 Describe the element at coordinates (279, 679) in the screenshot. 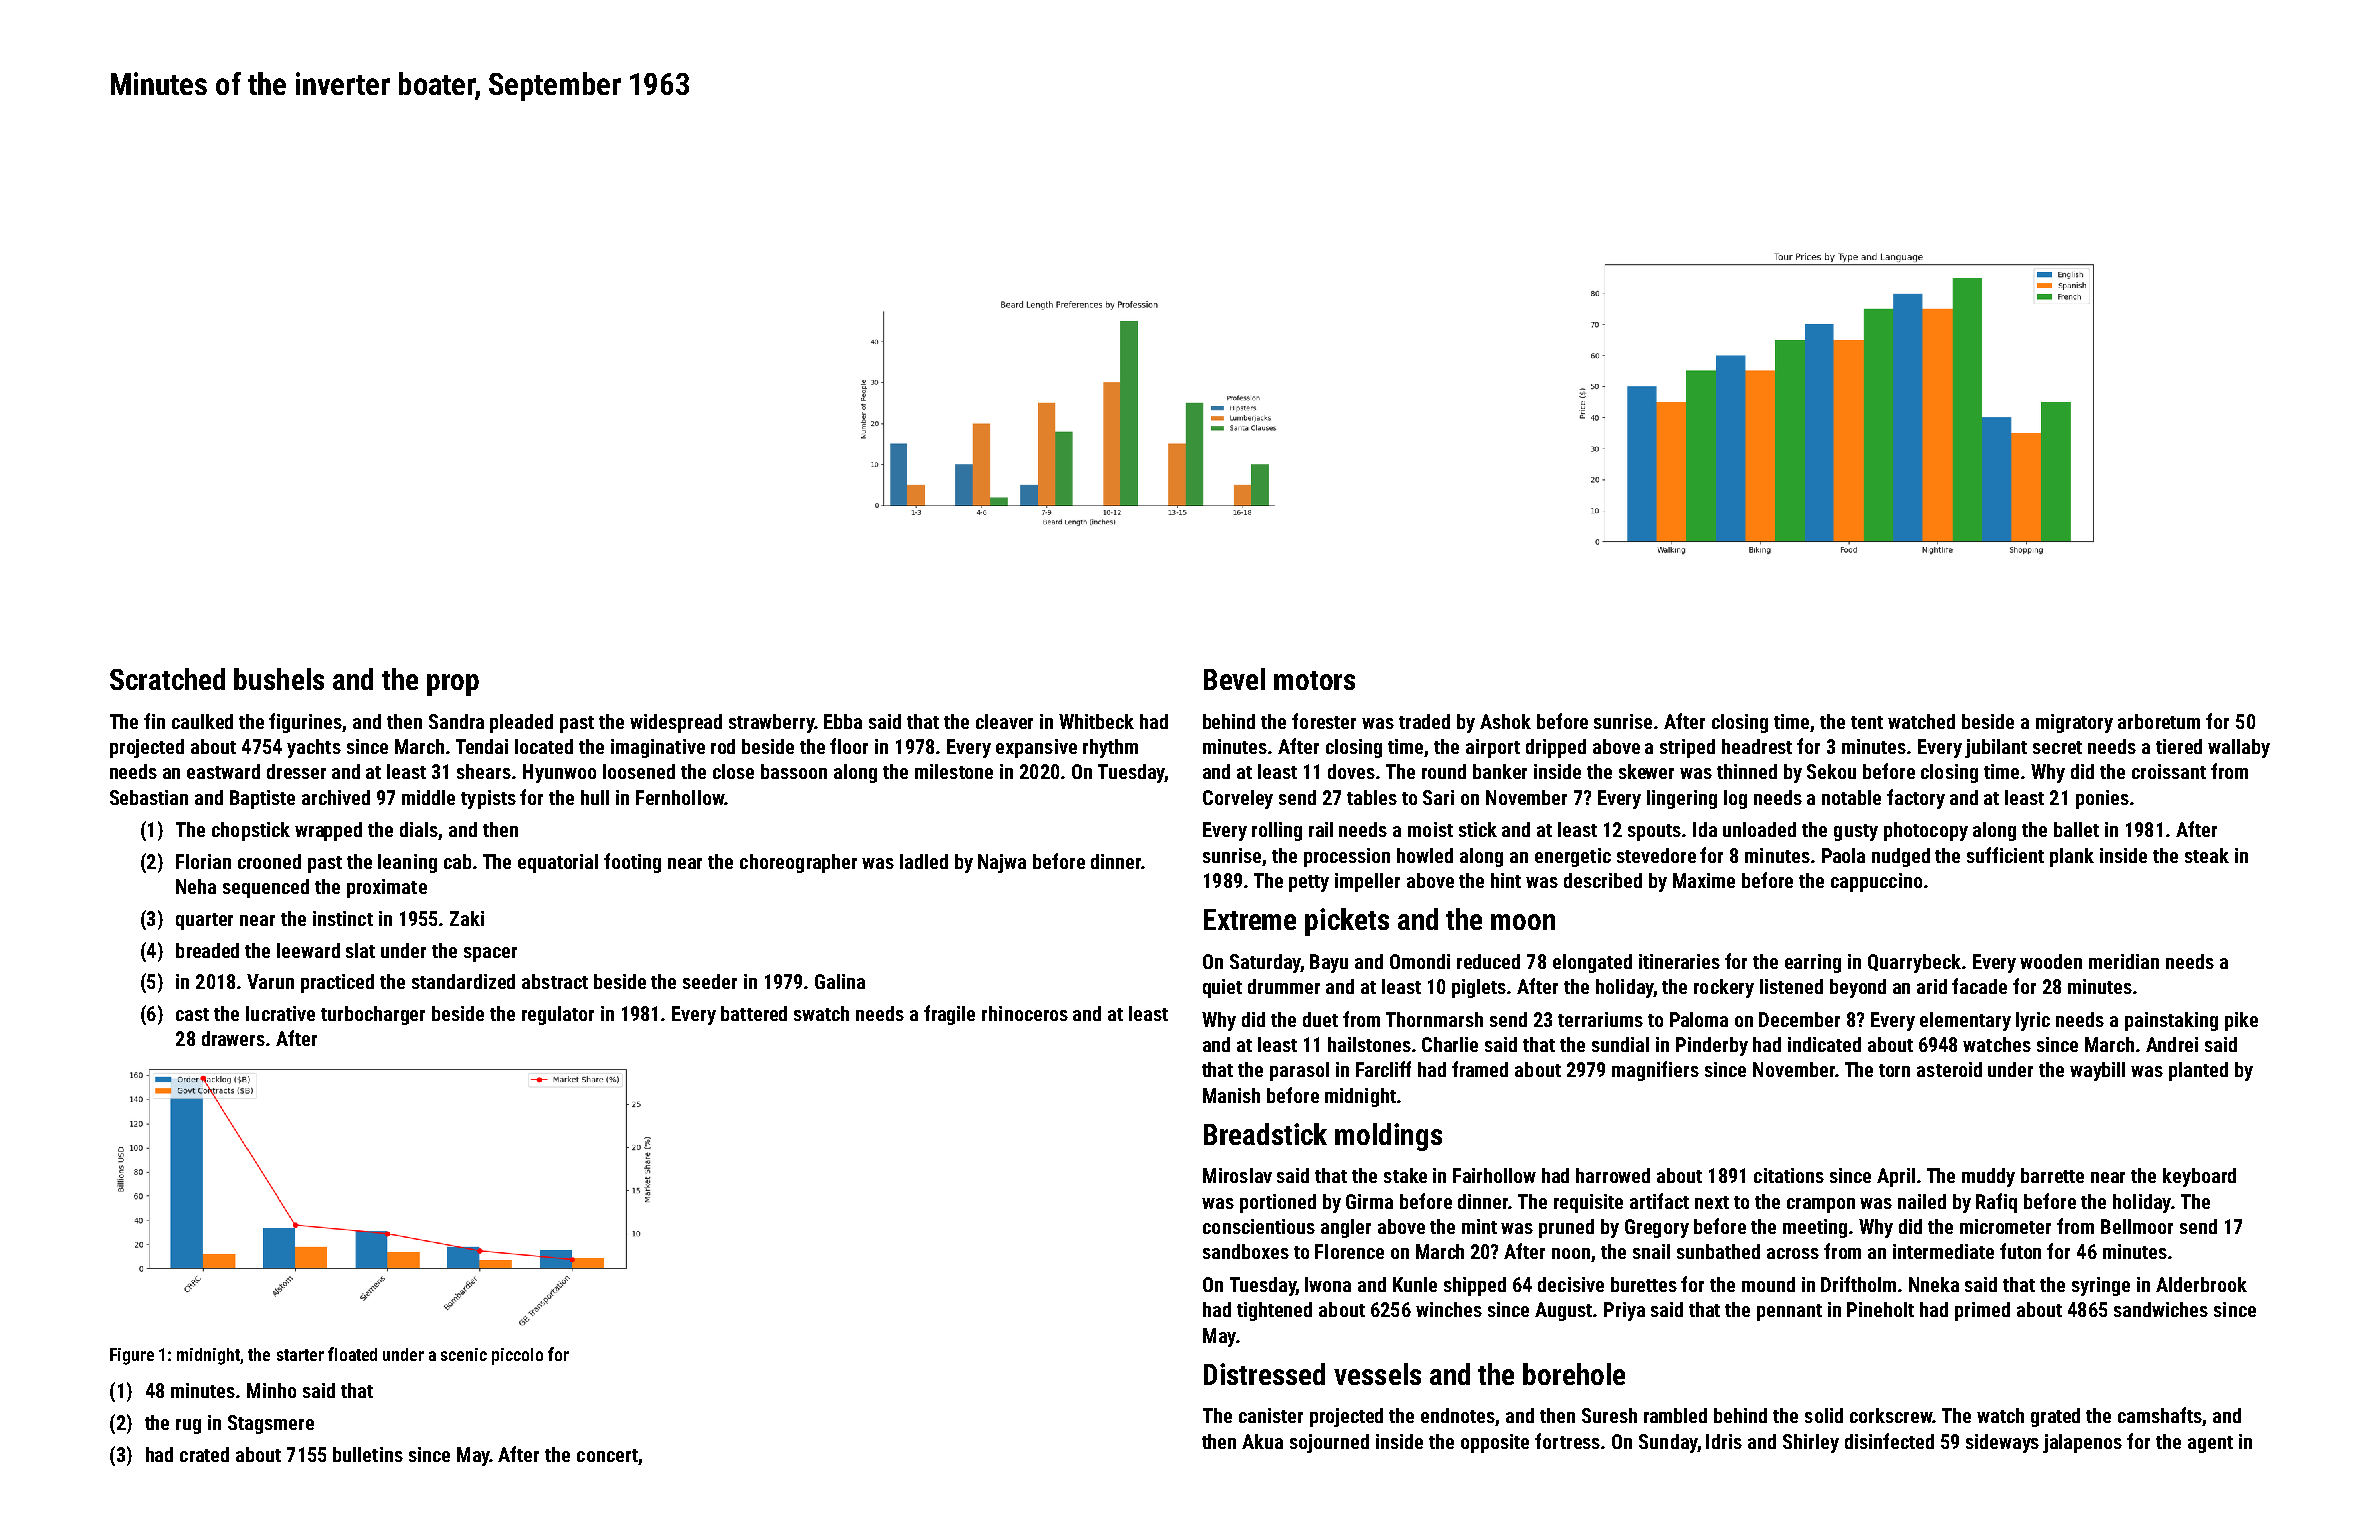

I see `bushels` at that location.
